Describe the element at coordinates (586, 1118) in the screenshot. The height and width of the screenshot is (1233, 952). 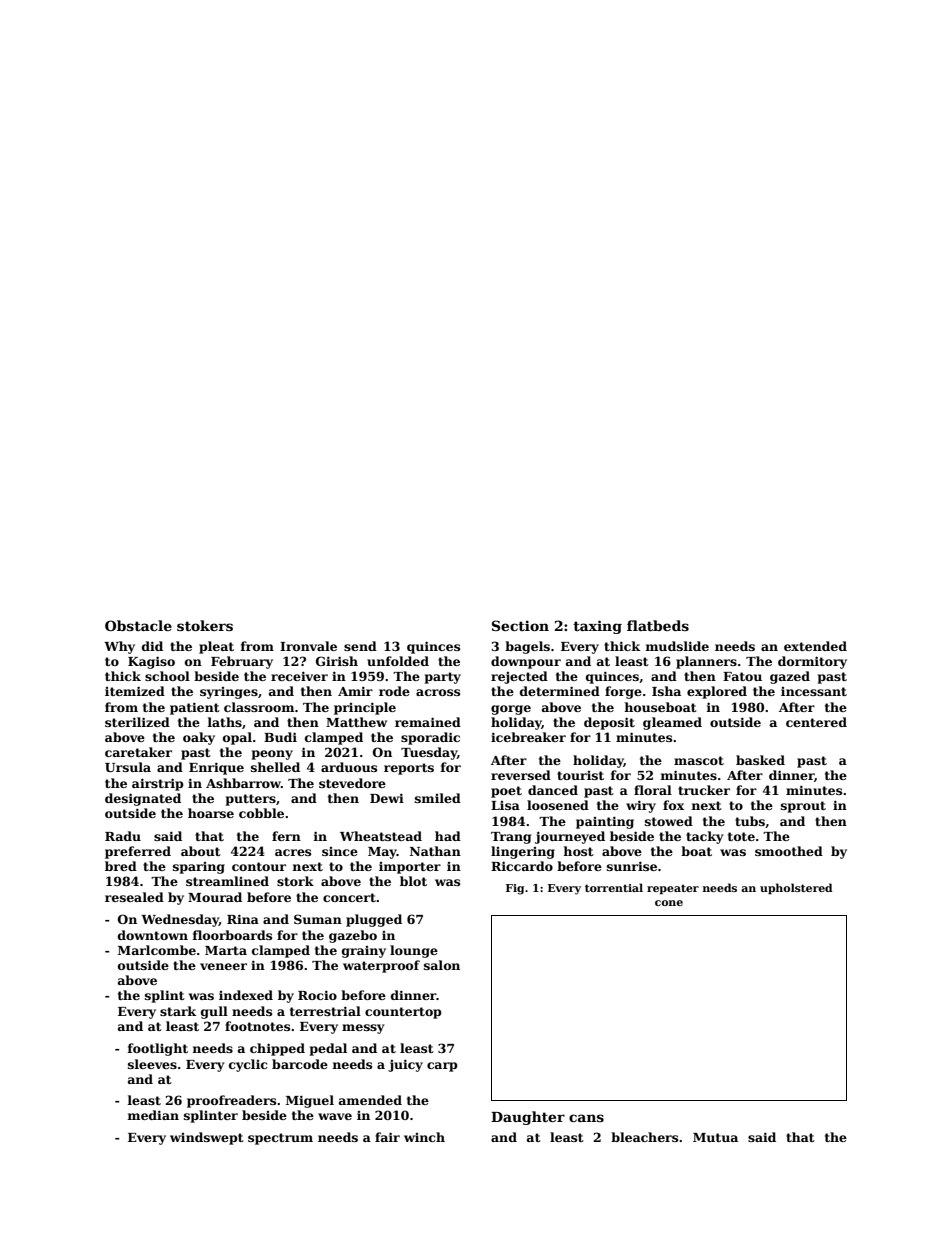
I see `cans` at that location.
